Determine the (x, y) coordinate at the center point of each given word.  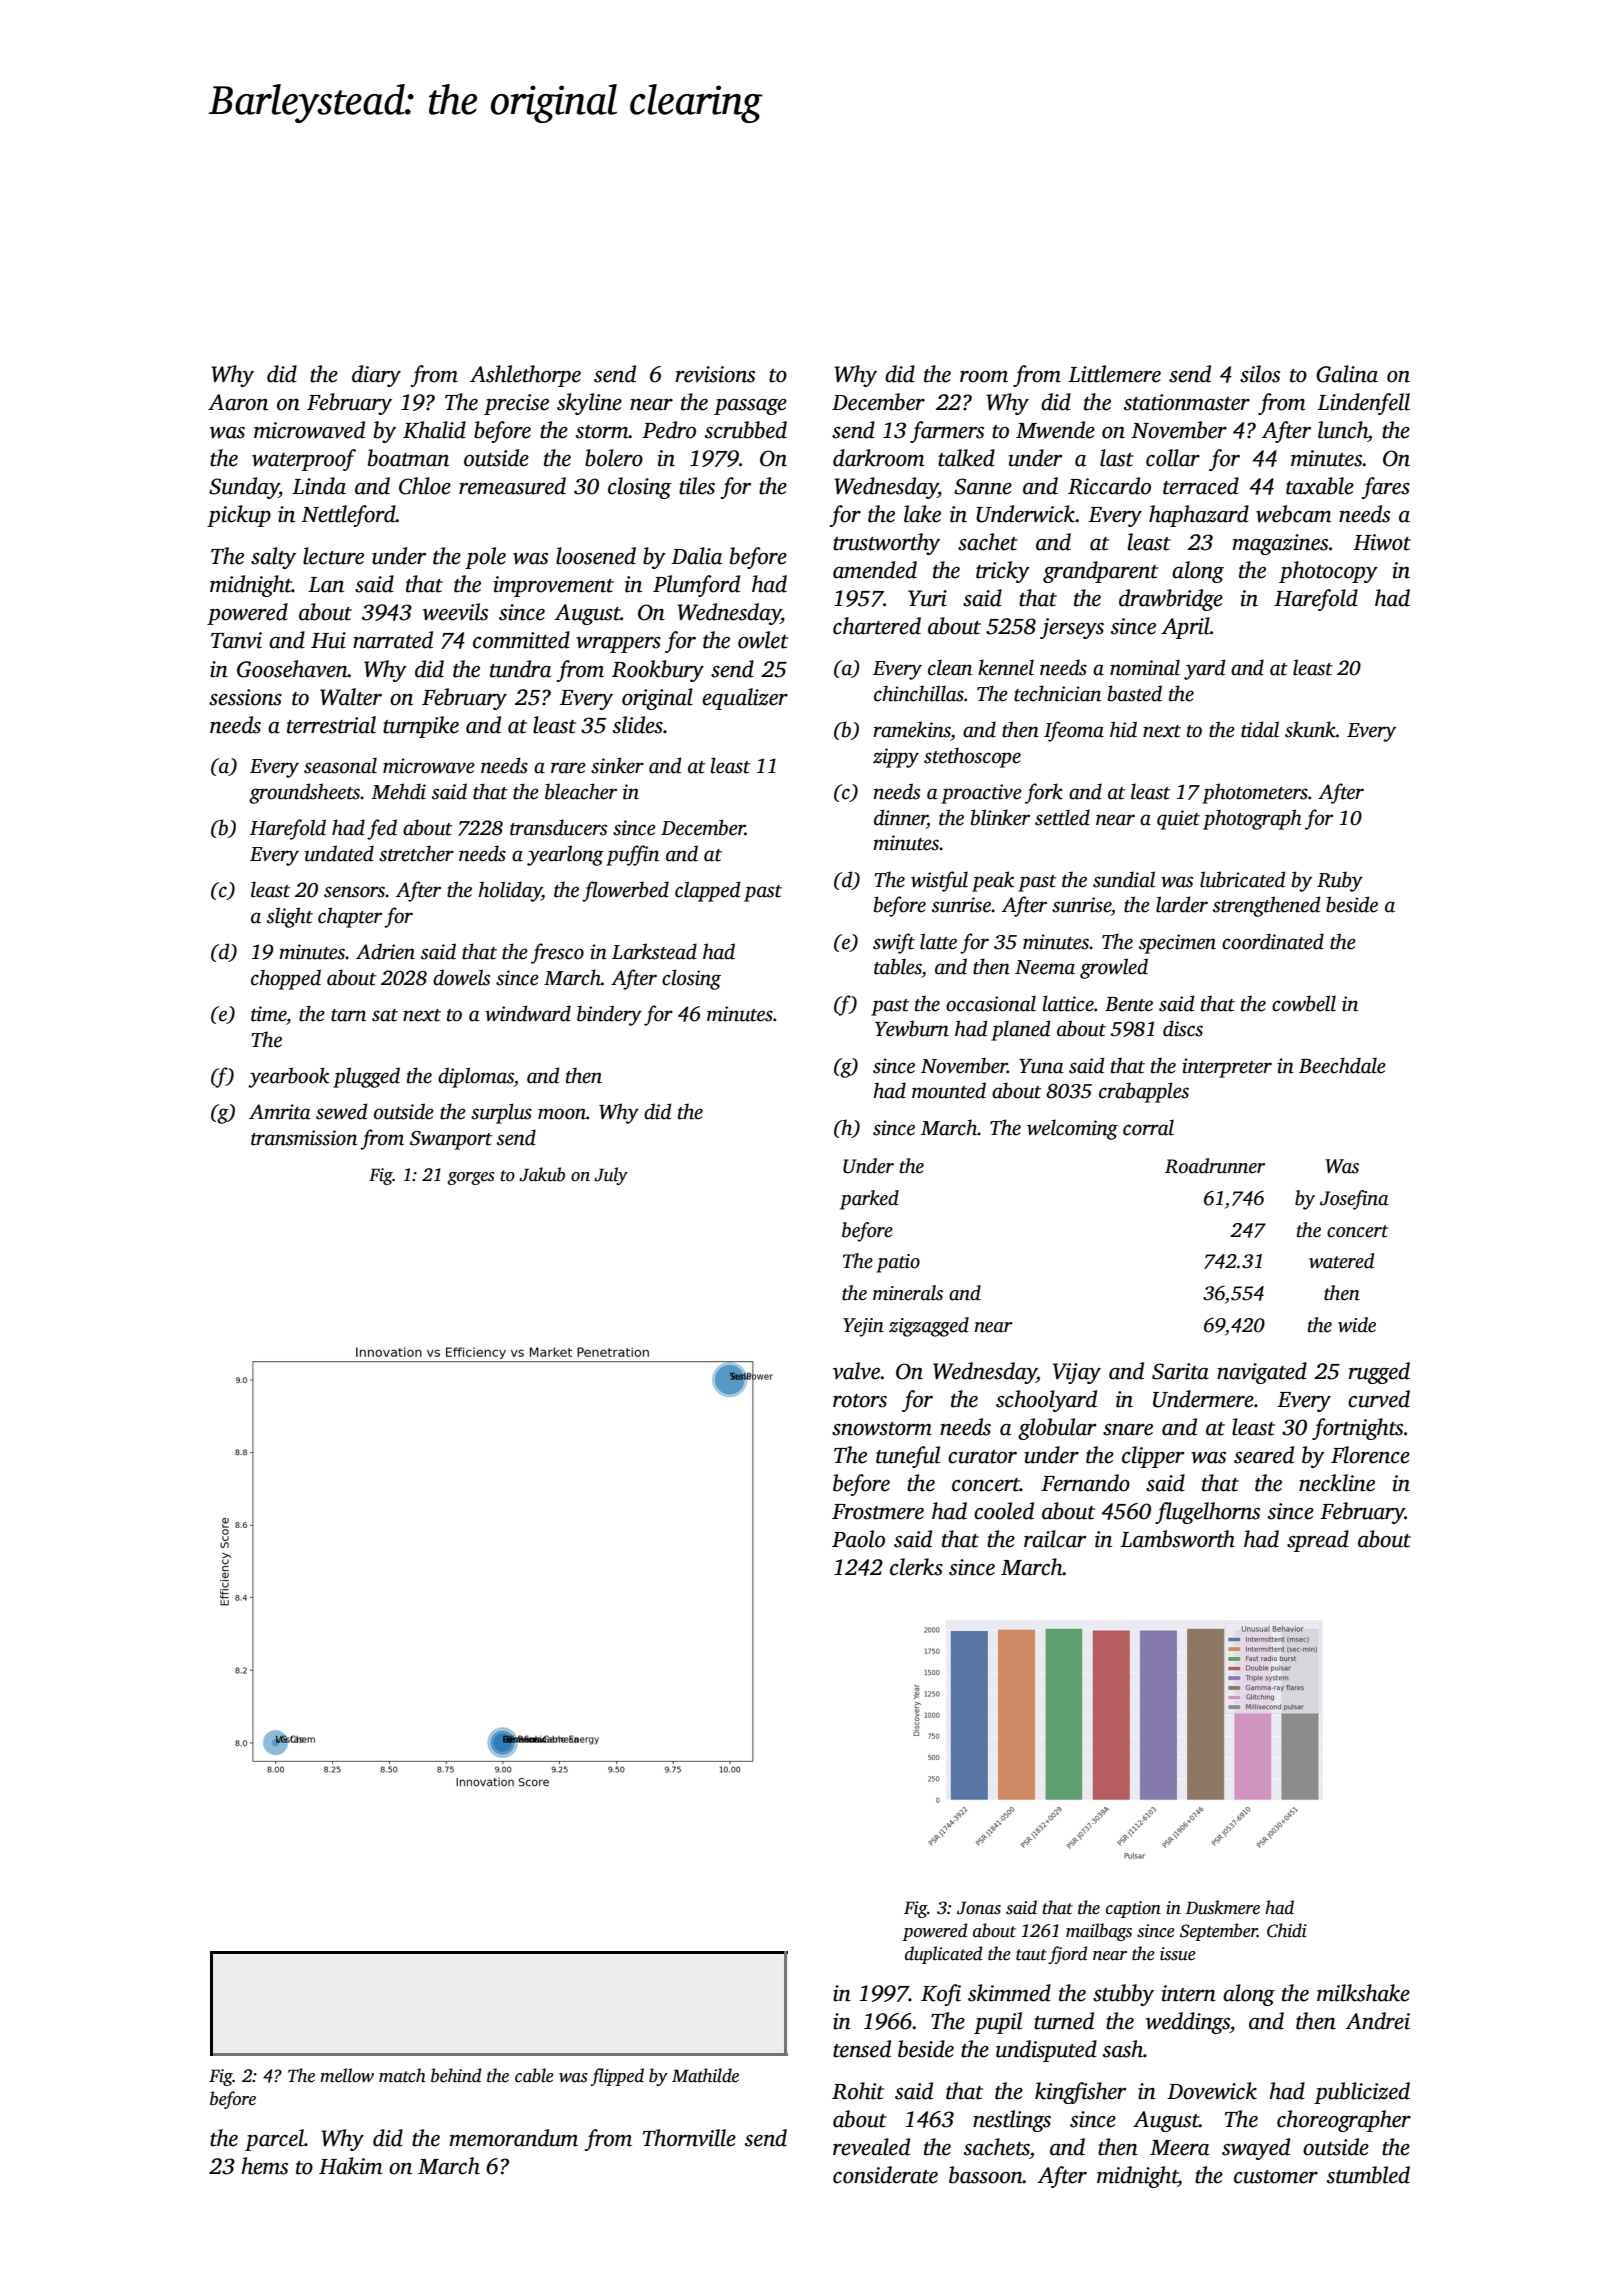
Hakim (350, 2166)
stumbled (1368, 2175)
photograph (1252, 819)
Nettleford (348, 516)
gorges (471, 1178)
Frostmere (878, 1512)
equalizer (745, 699)
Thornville (689, 2138)
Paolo (858, 1539)
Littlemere (1114, 374)
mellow (347, 2075)
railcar (1055, 1539)
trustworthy (886, 544)
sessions (245, 697)
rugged (1379, 1373)
